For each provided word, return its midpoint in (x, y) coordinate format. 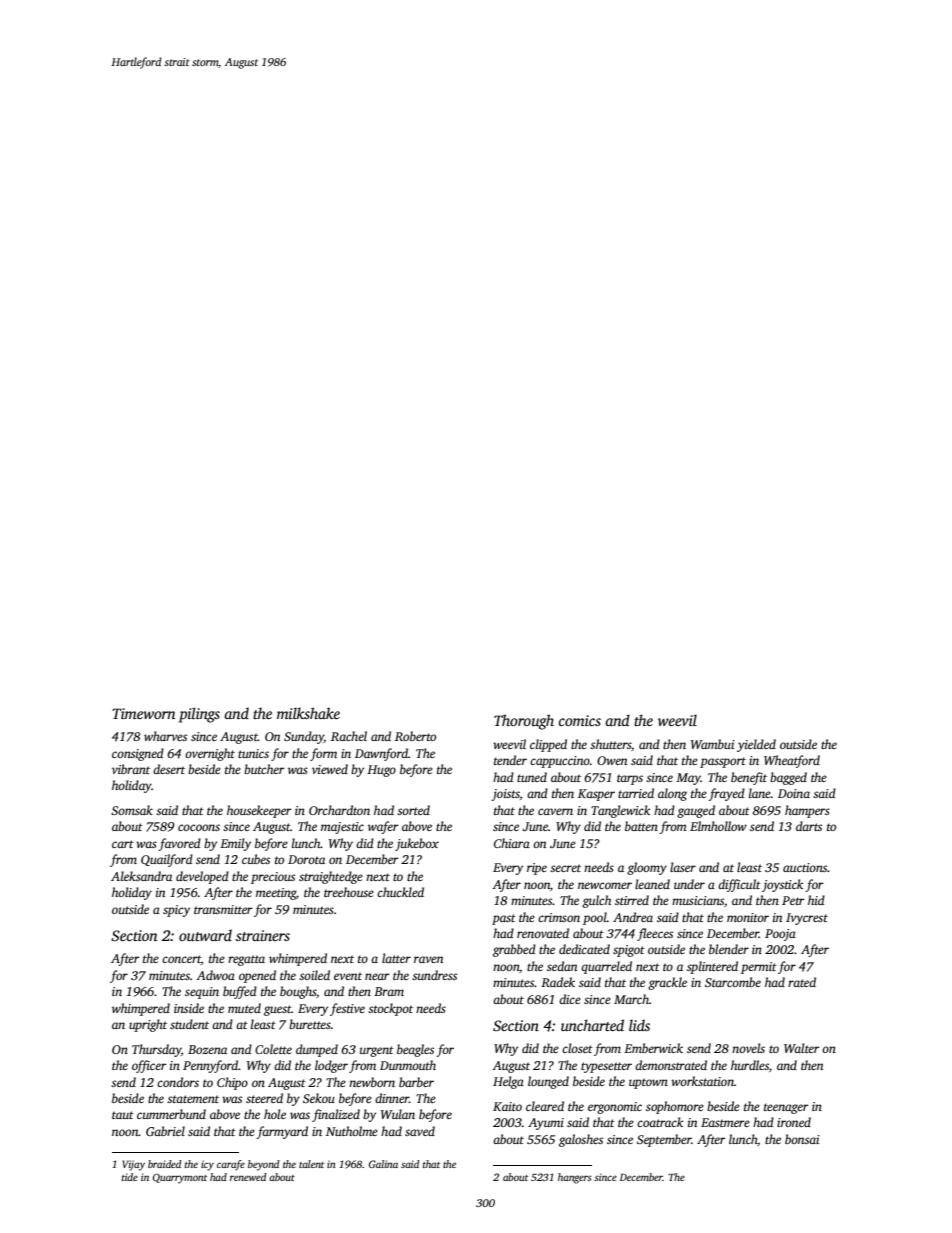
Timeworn (143, 713)
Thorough (524, 722)
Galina (383, 1164)
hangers (575, 1178)
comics (580, 720)
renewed (248, 1177)
